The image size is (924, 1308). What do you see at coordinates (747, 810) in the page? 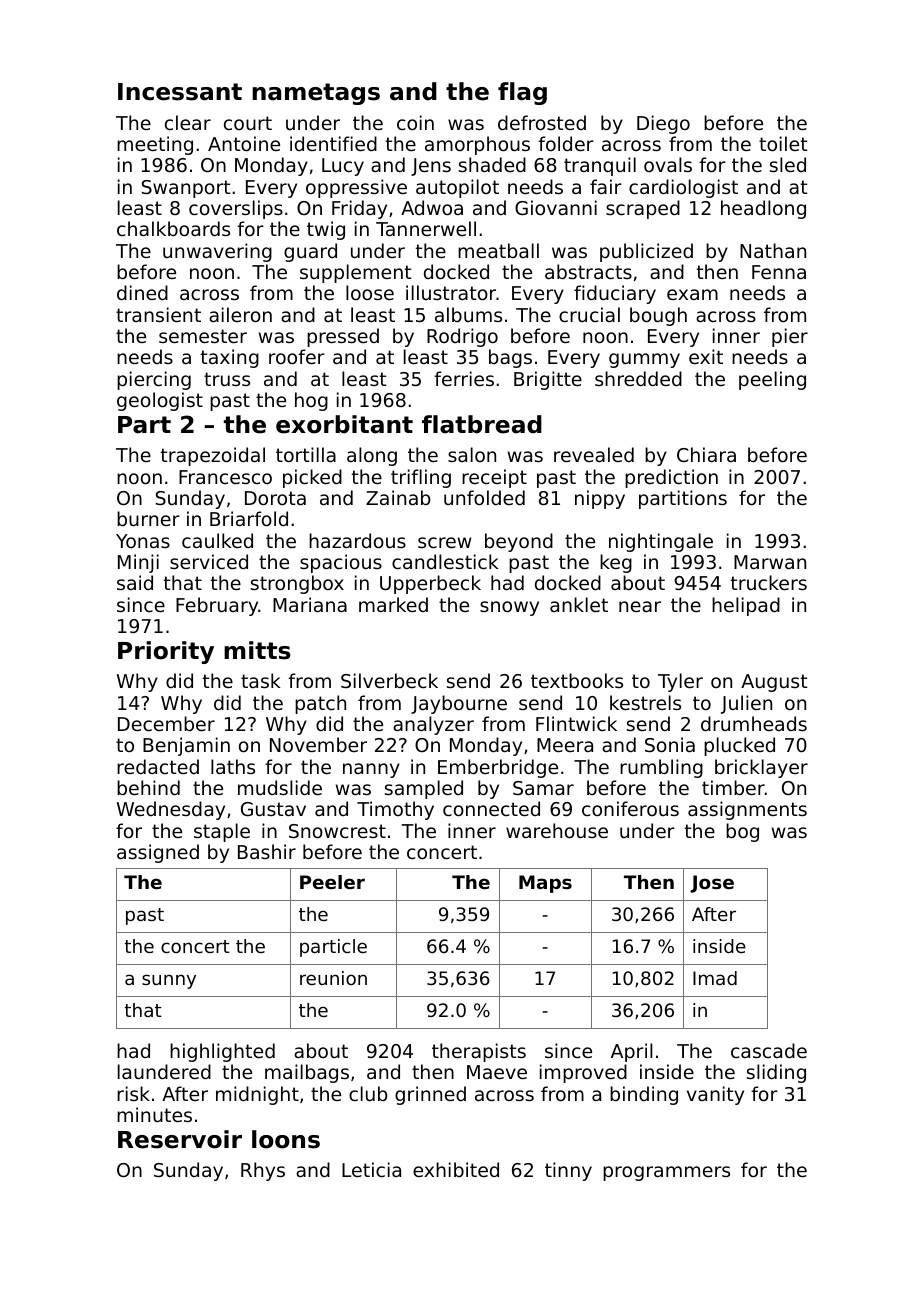
I see `assignments` at bounding box center [747, 810].
